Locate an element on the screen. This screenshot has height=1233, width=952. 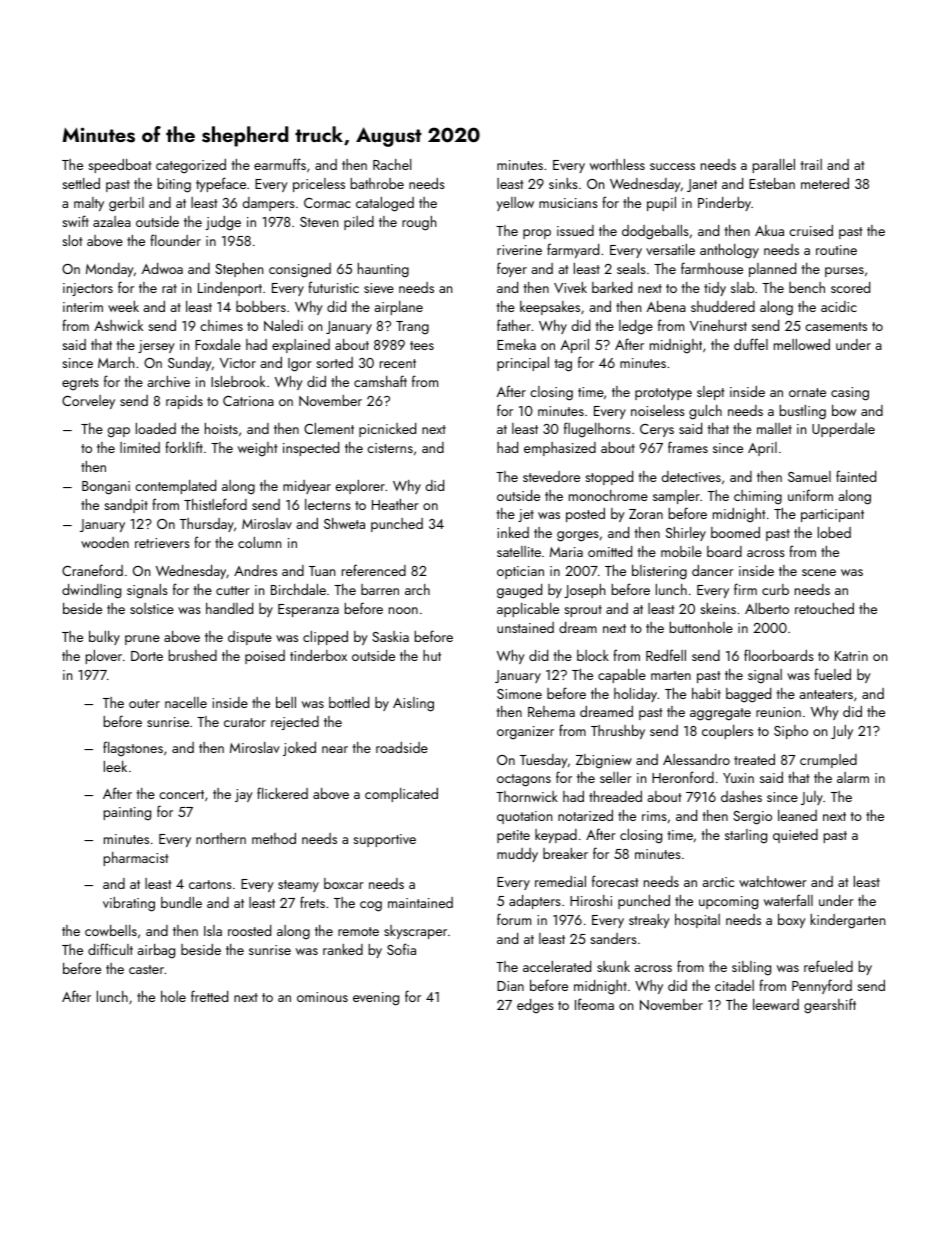
caster is located at coordinates (146, 969).
